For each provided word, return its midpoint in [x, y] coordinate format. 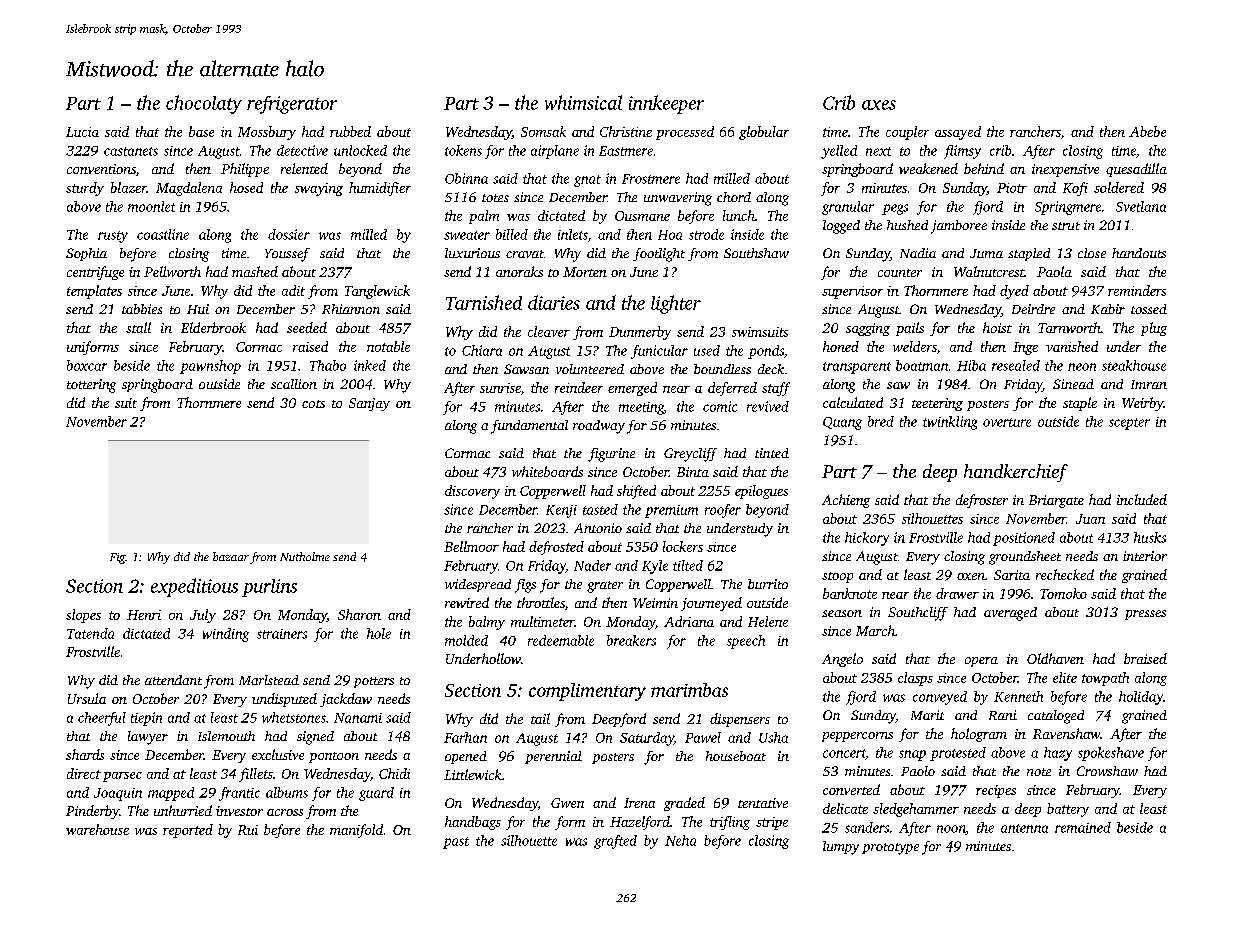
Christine [626, 131]
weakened [928, 168]
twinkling [950, 423]
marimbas [689, 690]
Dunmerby [640, 333]
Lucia [82, 132]
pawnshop [210, 367]
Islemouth [226, 736]
